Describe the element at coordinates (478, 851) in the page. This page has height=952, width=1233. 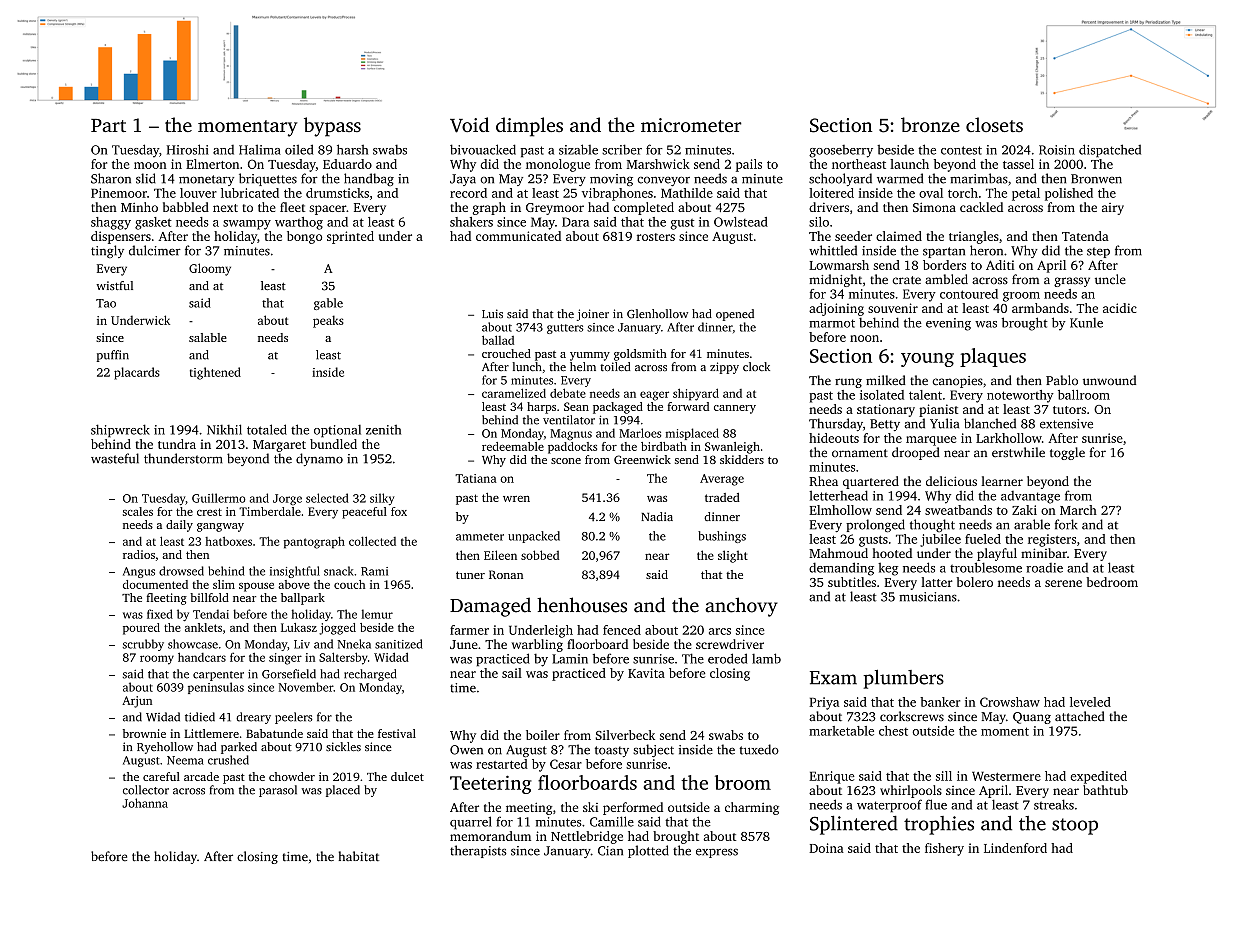
I see `therapists` at that location.
